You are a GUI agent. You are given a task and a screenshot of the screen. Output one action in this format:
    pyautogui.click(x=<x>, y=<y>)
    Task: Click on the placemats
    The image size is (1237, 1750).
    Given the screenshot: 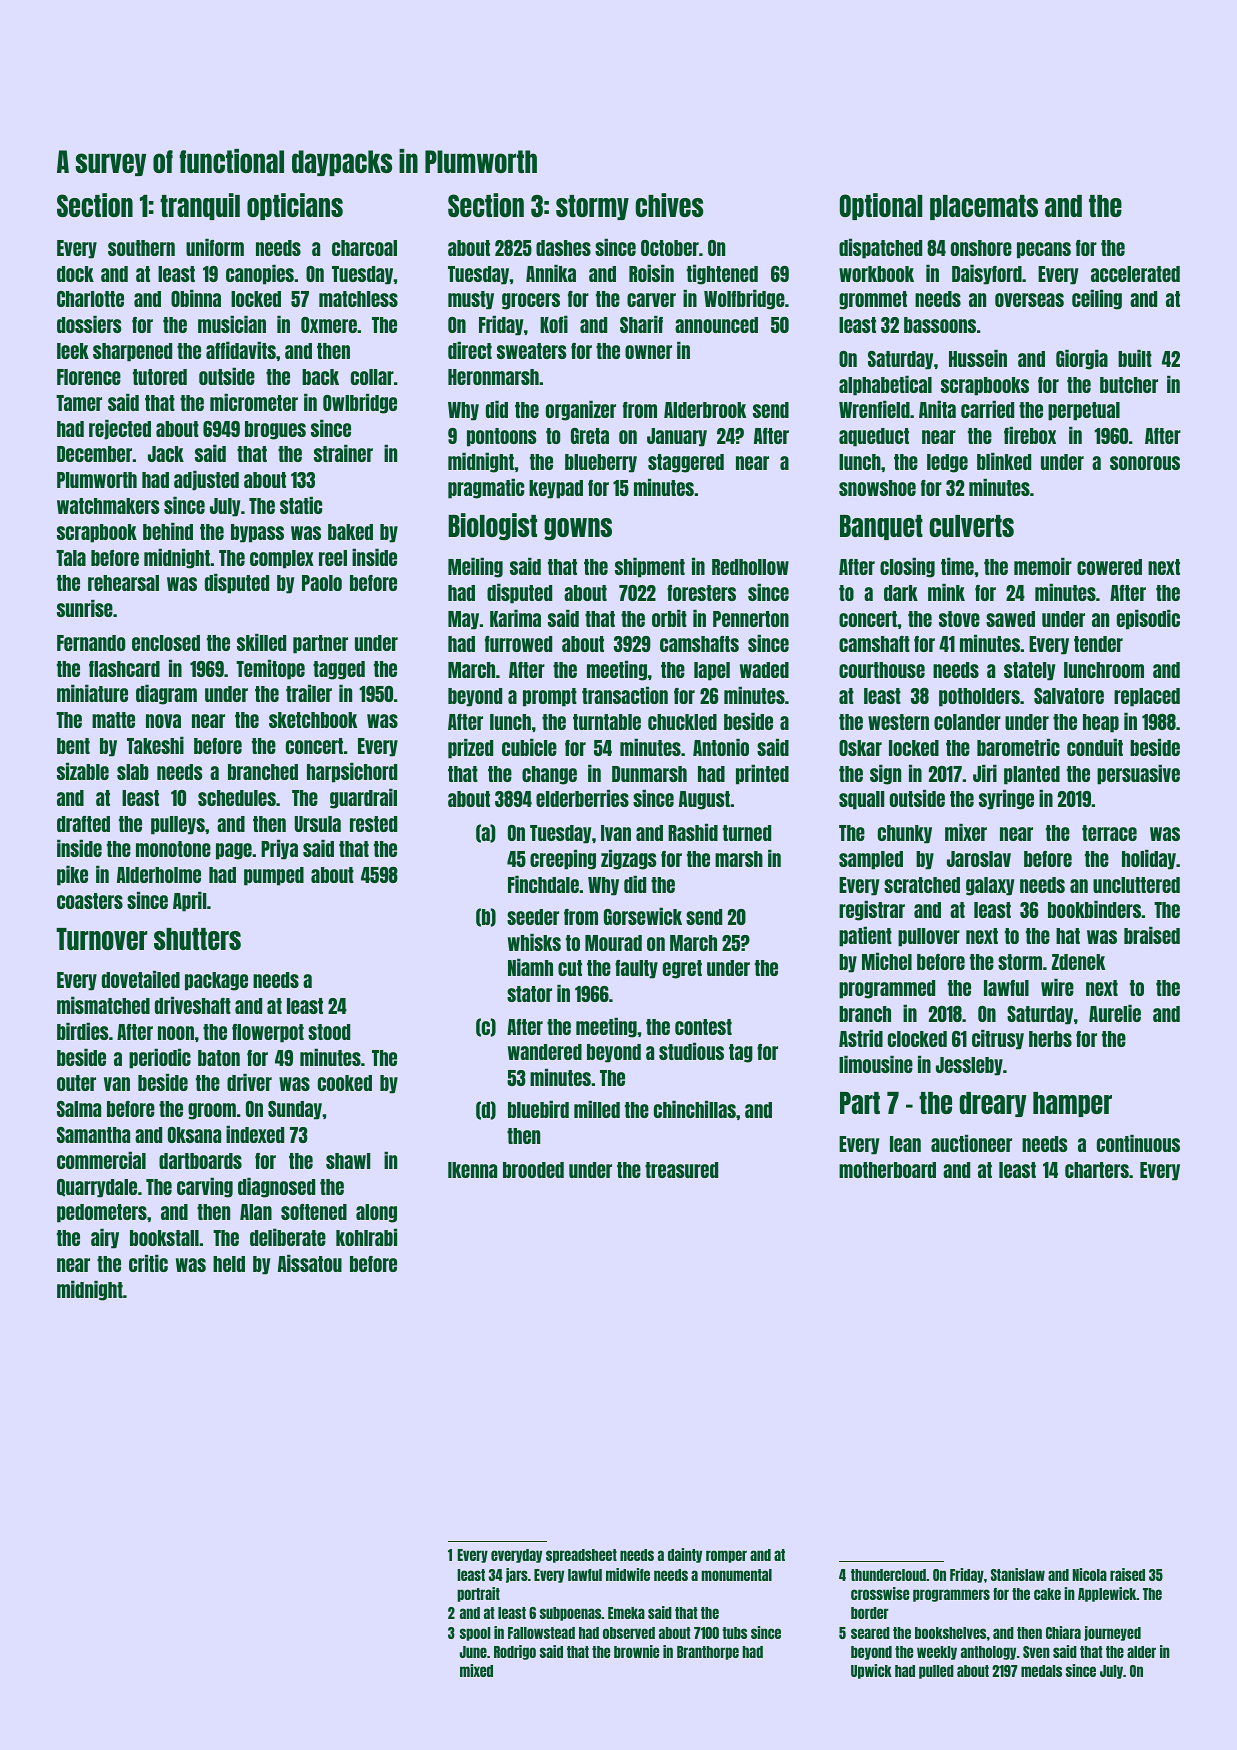 What is the action you would take?
    pyautogui.click(x=984, y=207)
